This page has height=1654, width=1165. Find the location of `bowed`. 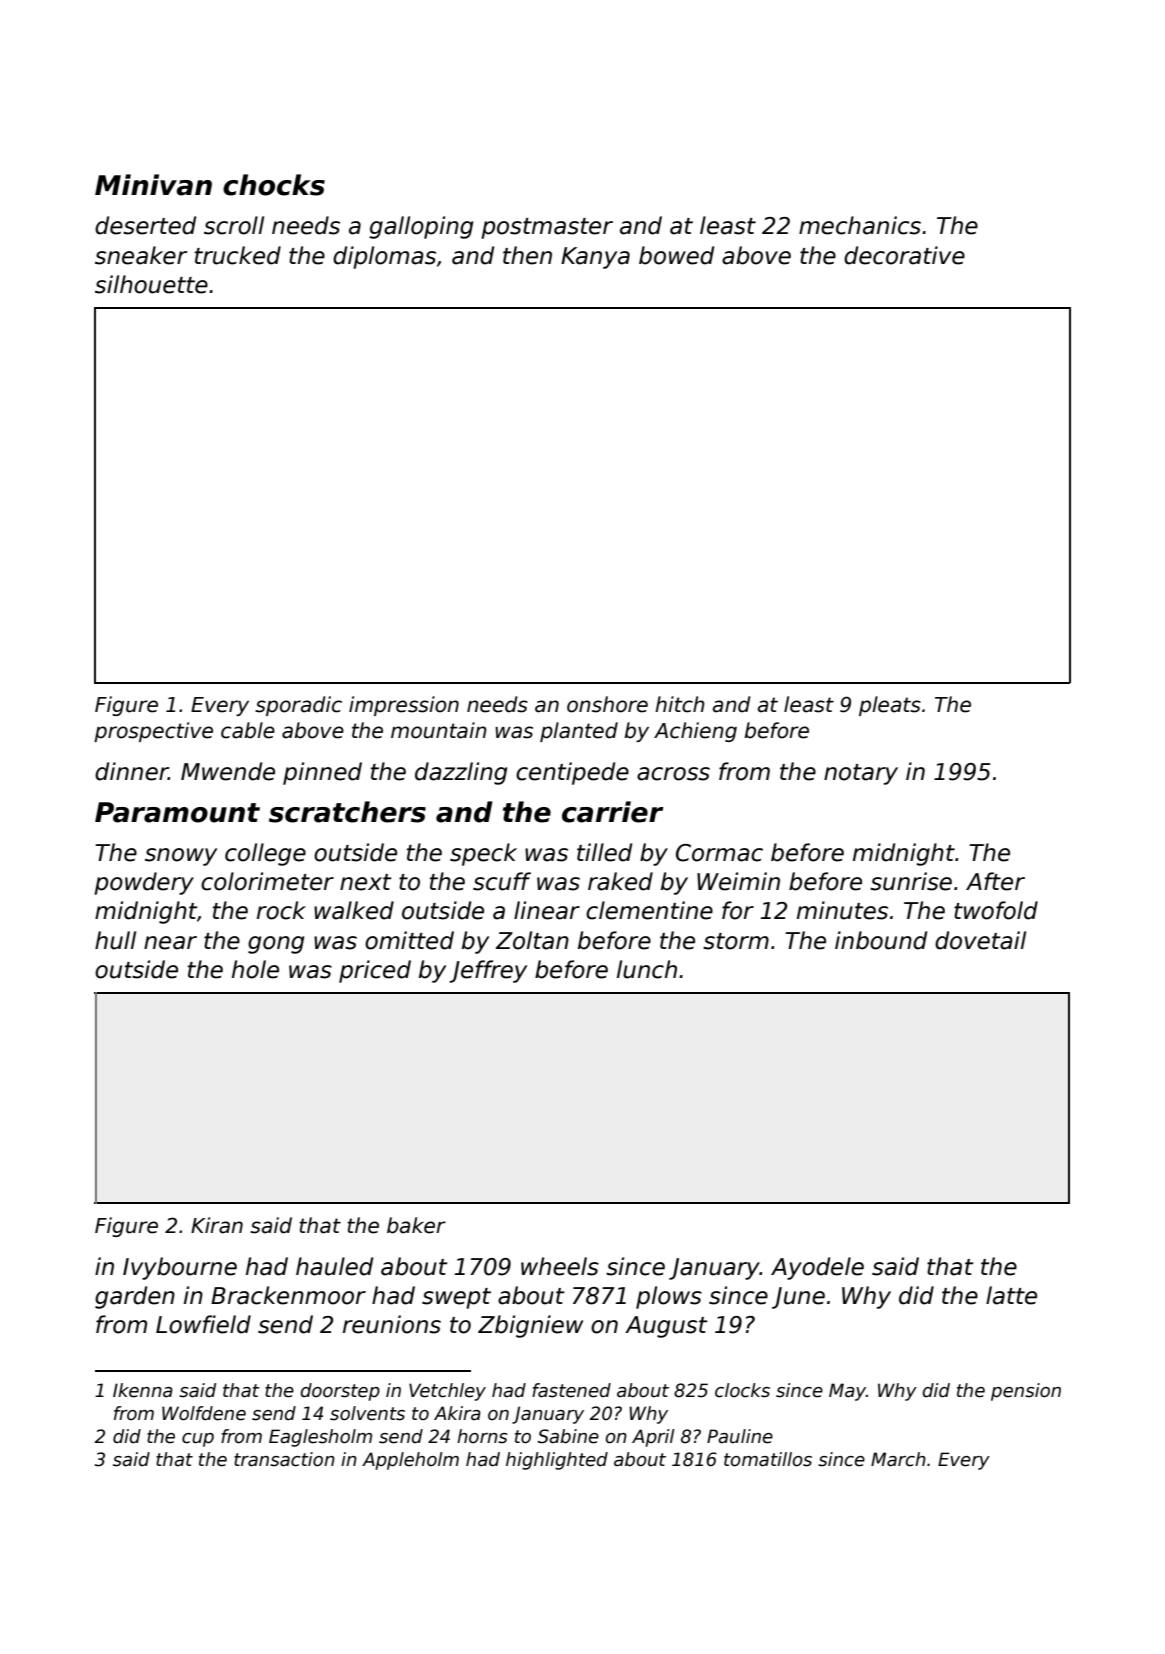

bowed is located at coordinates (676, 255).
